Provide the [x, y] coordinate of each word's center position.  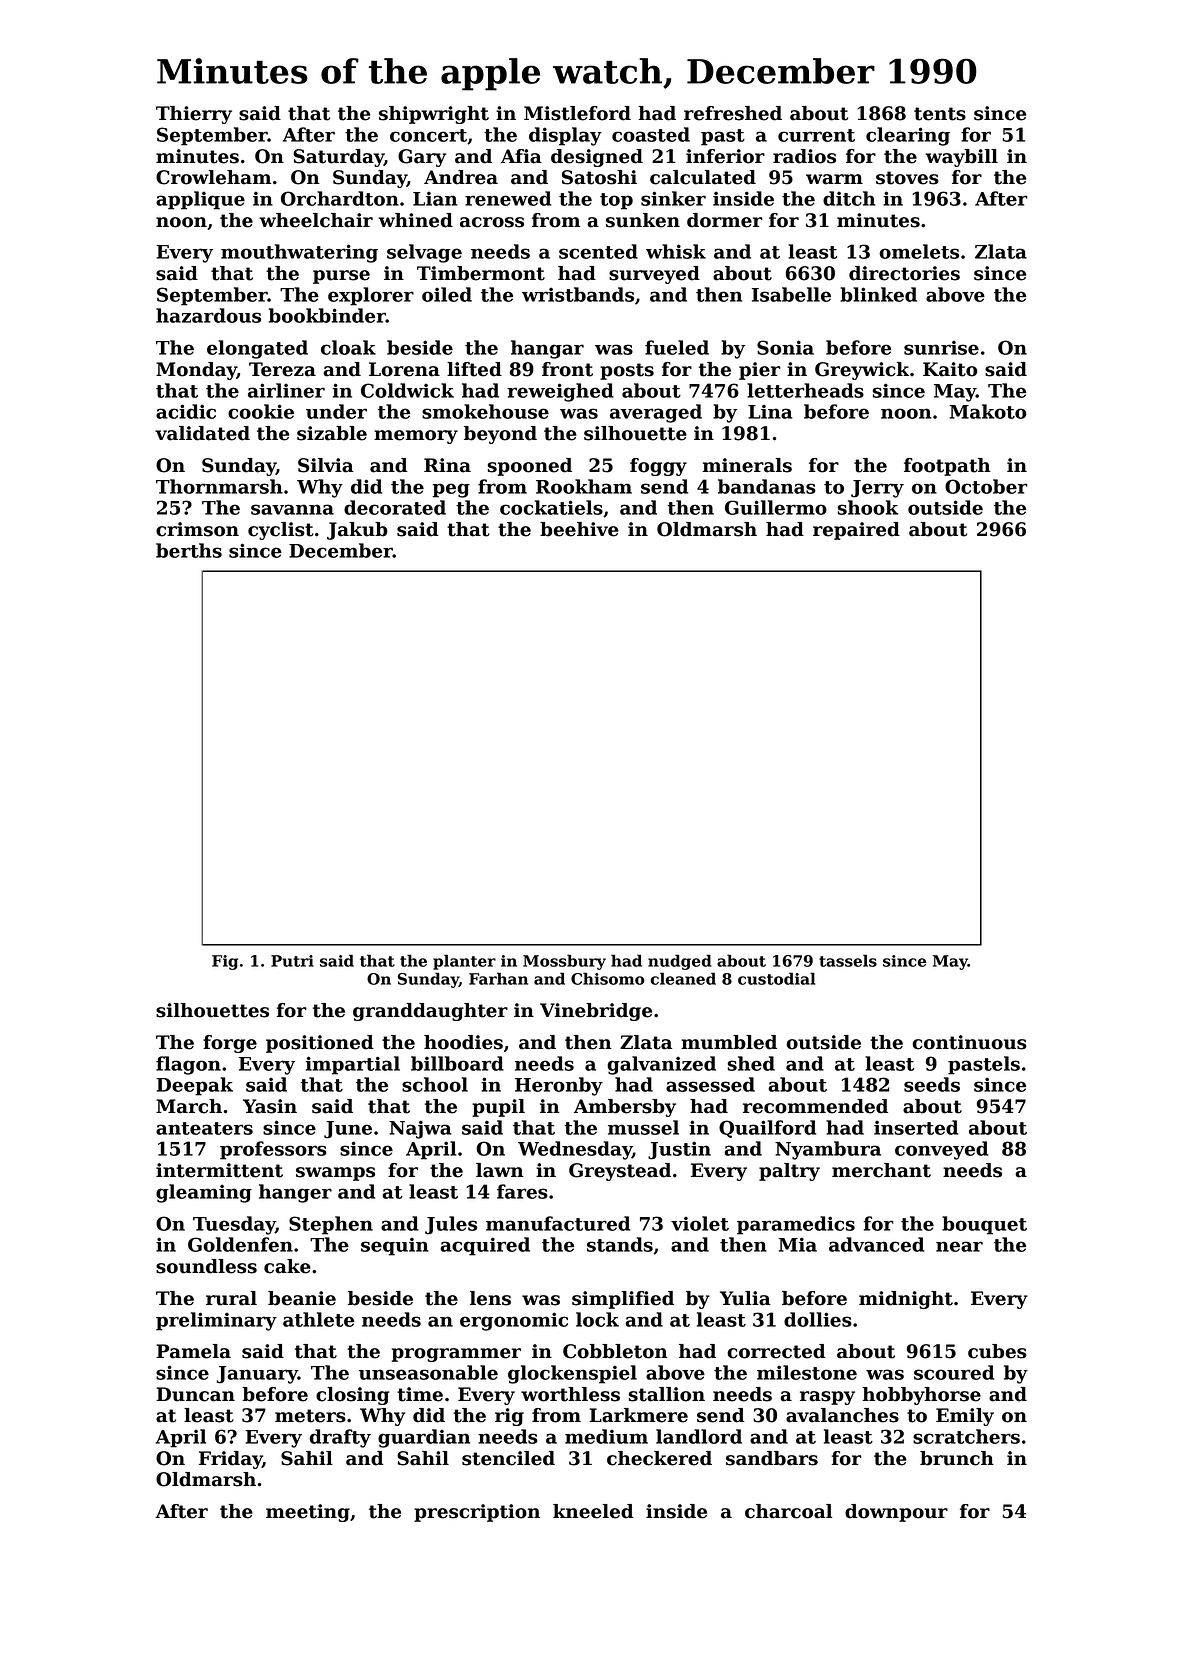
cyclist [281, 531]
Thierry [194, 115]
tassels [848, 960]
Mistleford [577, 113]
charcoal [788, 1511]
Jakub [357, 531]
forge [230, 1044]
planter [464, 962]
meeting [308, 1513]
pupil [498, 1108]
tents [940, 114]
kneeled [593, 1511]
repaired [856, 531]
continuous [969, 1042]
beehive [579, 529]
